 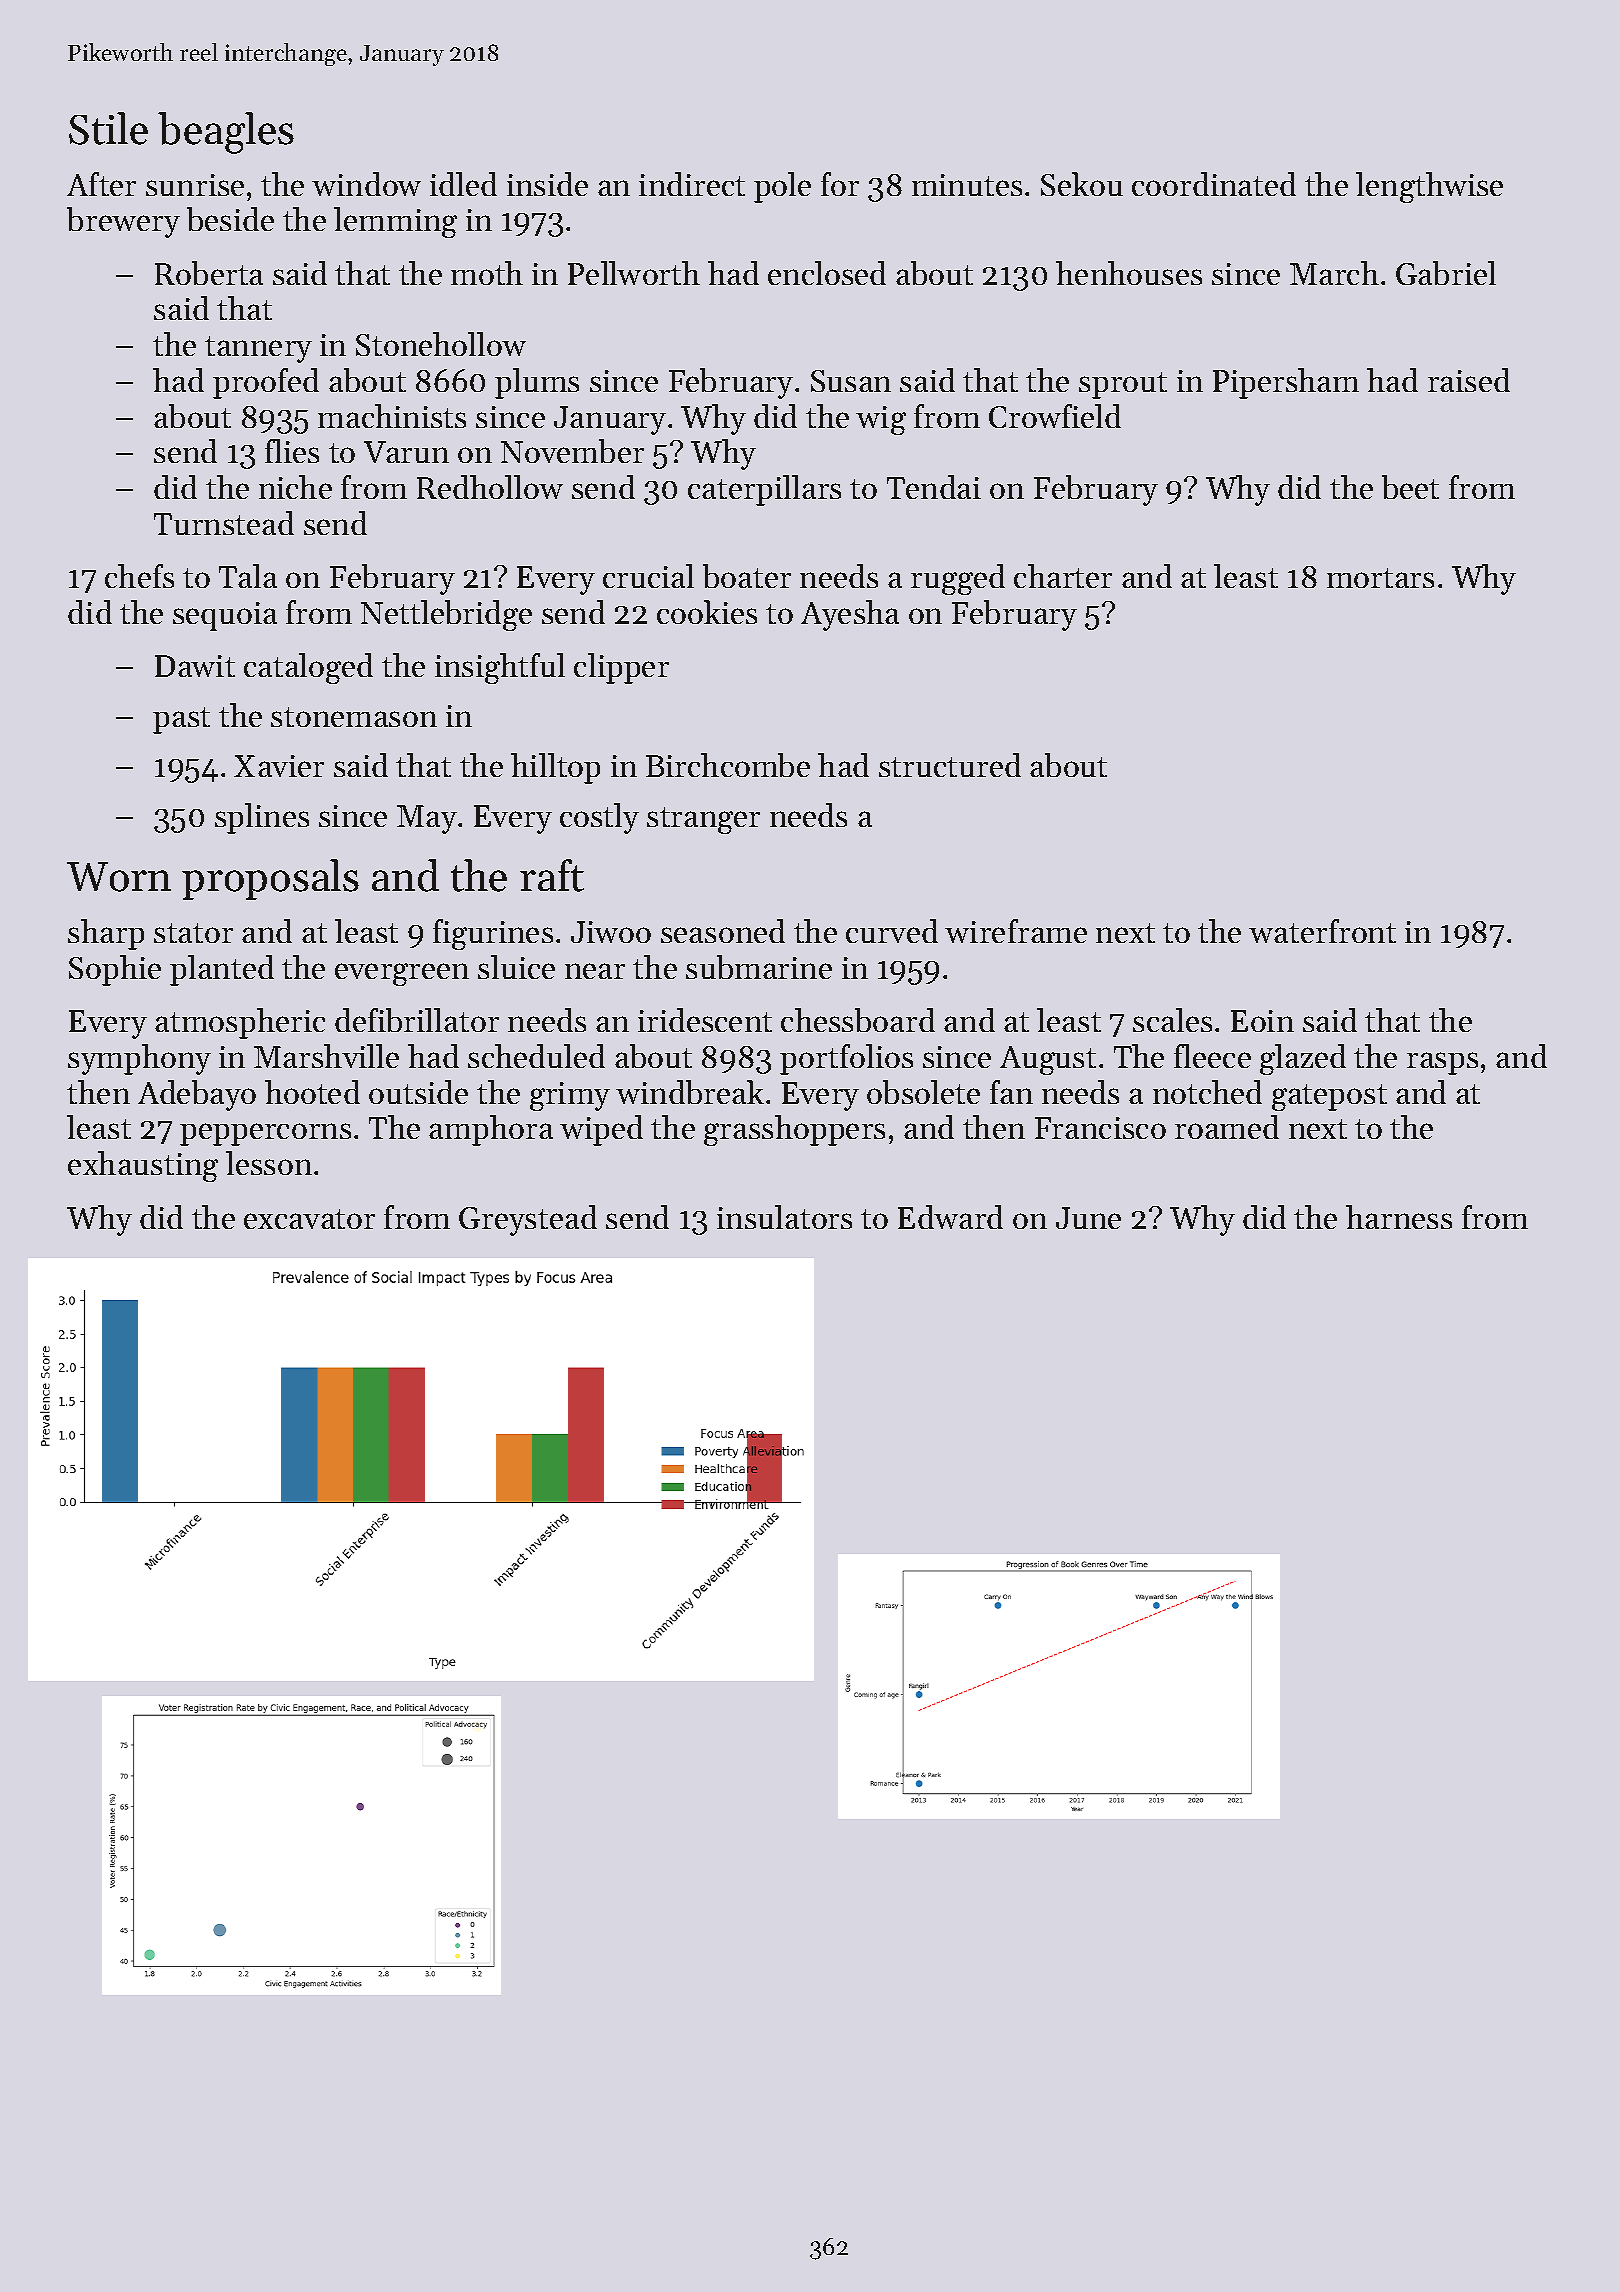 What do you see at coordinates (226, 133) in the screenshot?
I see `beagles` at bounding box center [226, 133].
